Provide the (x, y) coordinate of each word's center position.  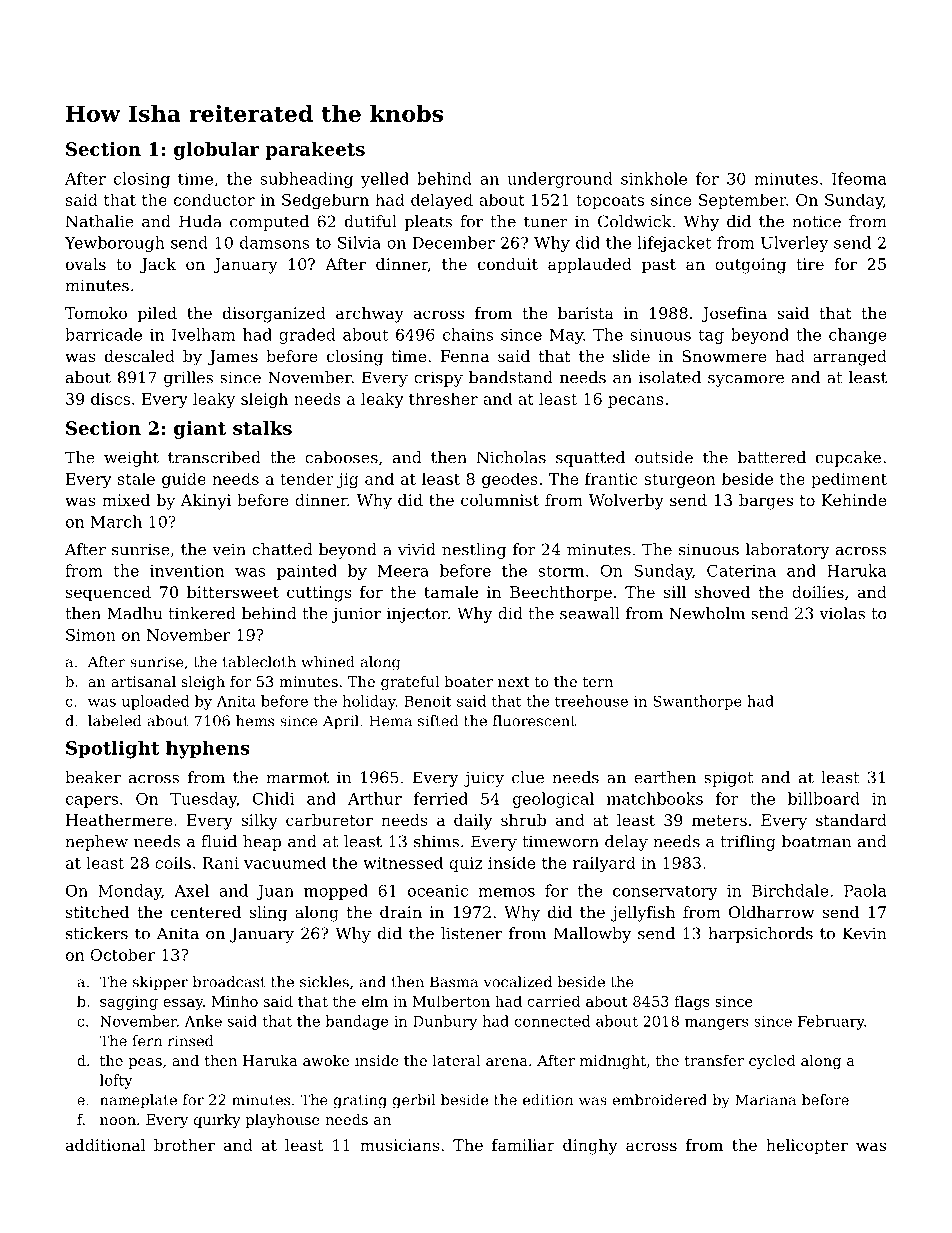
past (659, 266)
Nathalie (100, 221)
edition (548, 1100)
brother (184, 1145)
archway (370, 315)
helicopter (807, 1147)
